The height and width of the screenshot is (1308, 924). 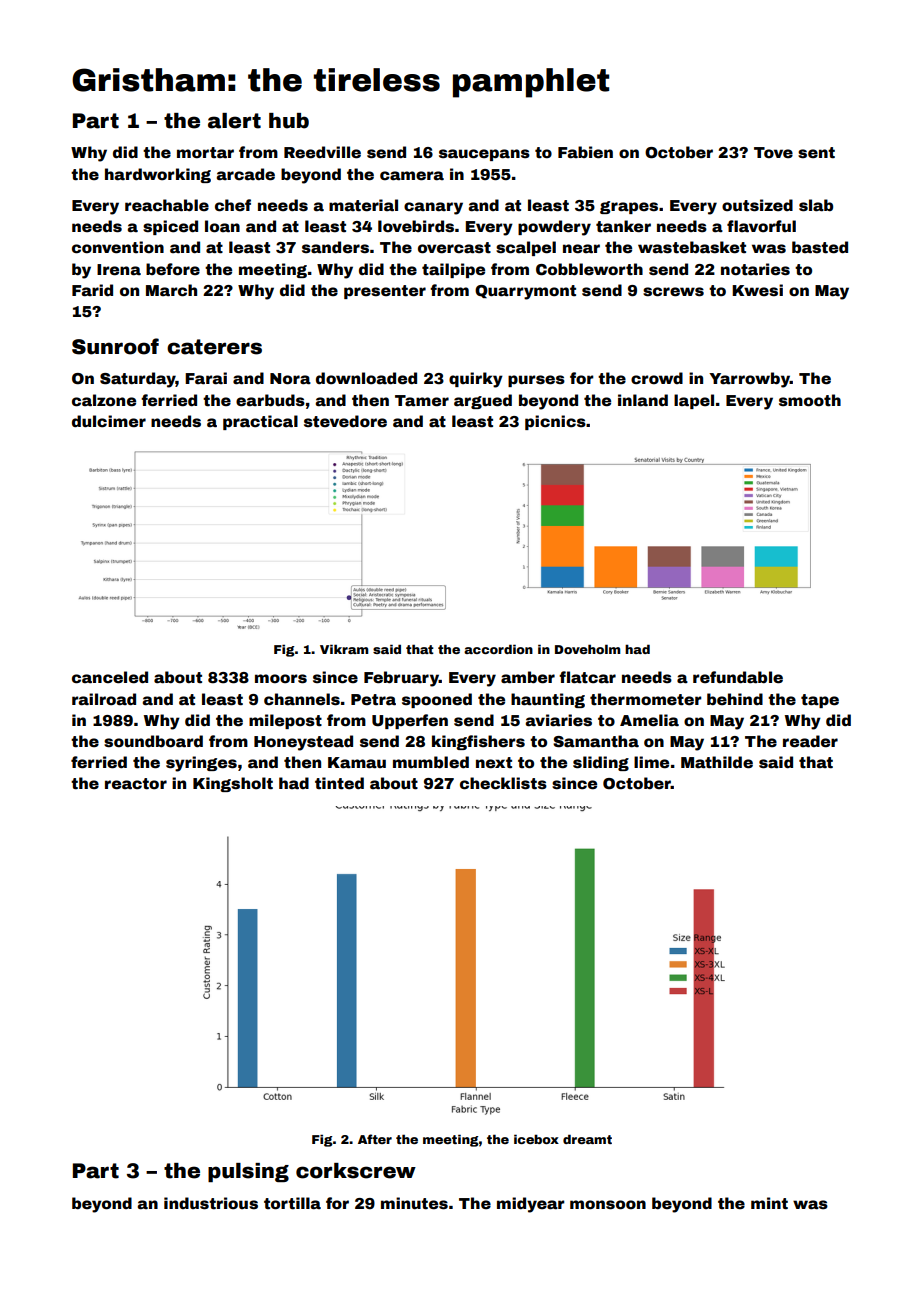 I want to click on dreamt, so click(x=587, y=1139).
